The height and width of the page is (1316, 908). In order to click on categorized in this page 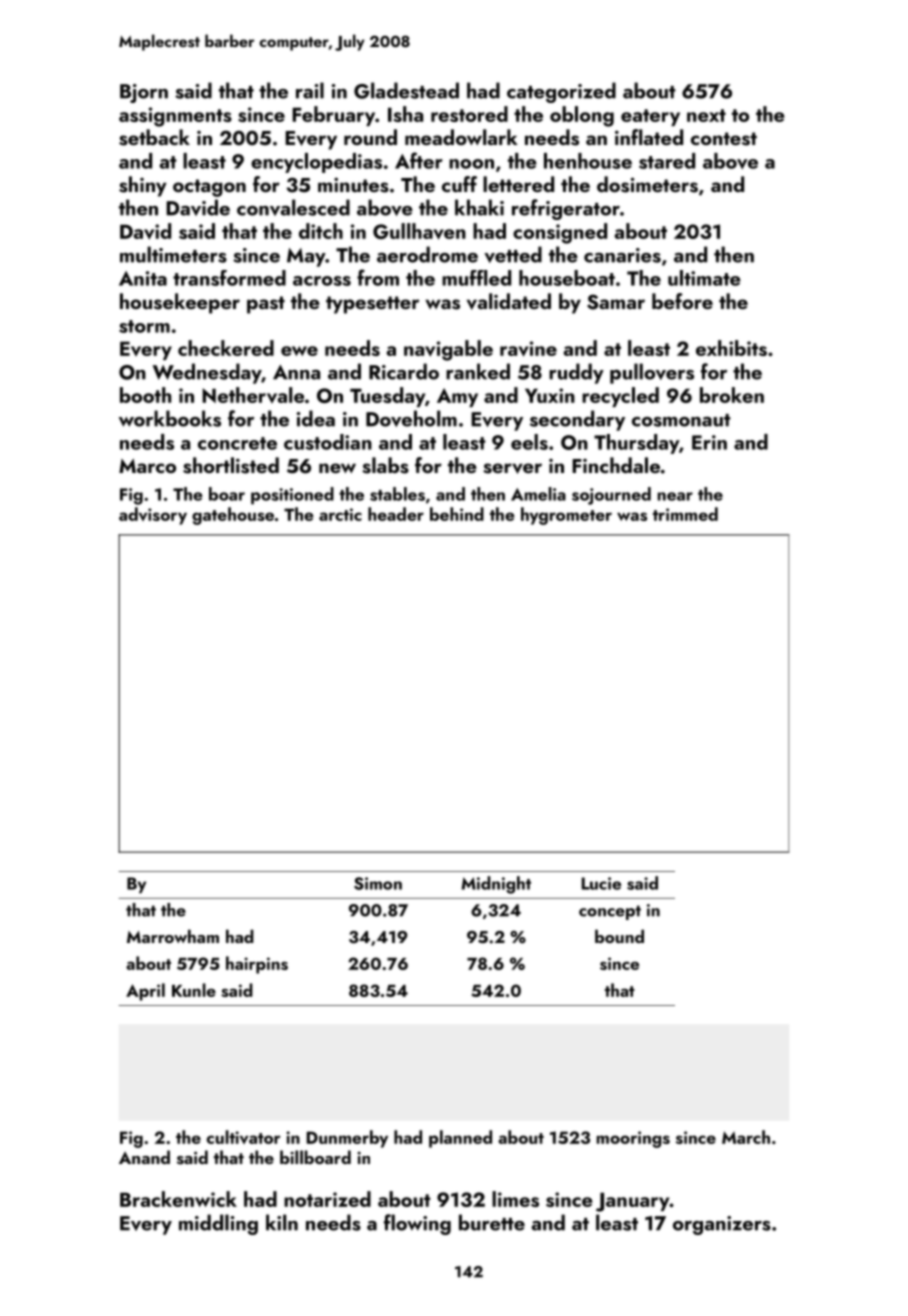, I will do `click(561, 92)`.
